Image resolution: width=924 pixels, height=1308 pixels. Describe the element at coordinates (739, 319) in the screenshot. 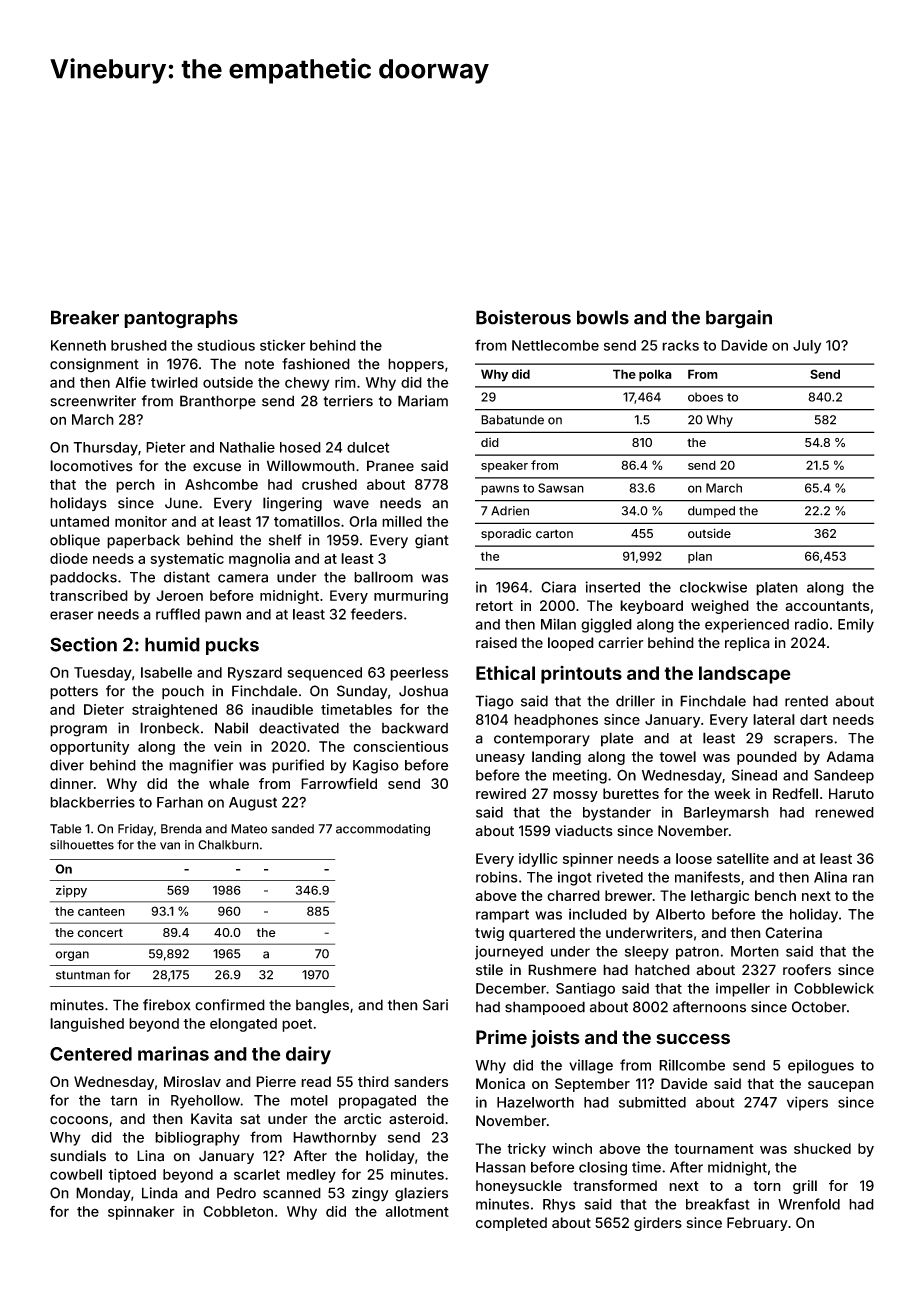

I see `bargain` at that location.
